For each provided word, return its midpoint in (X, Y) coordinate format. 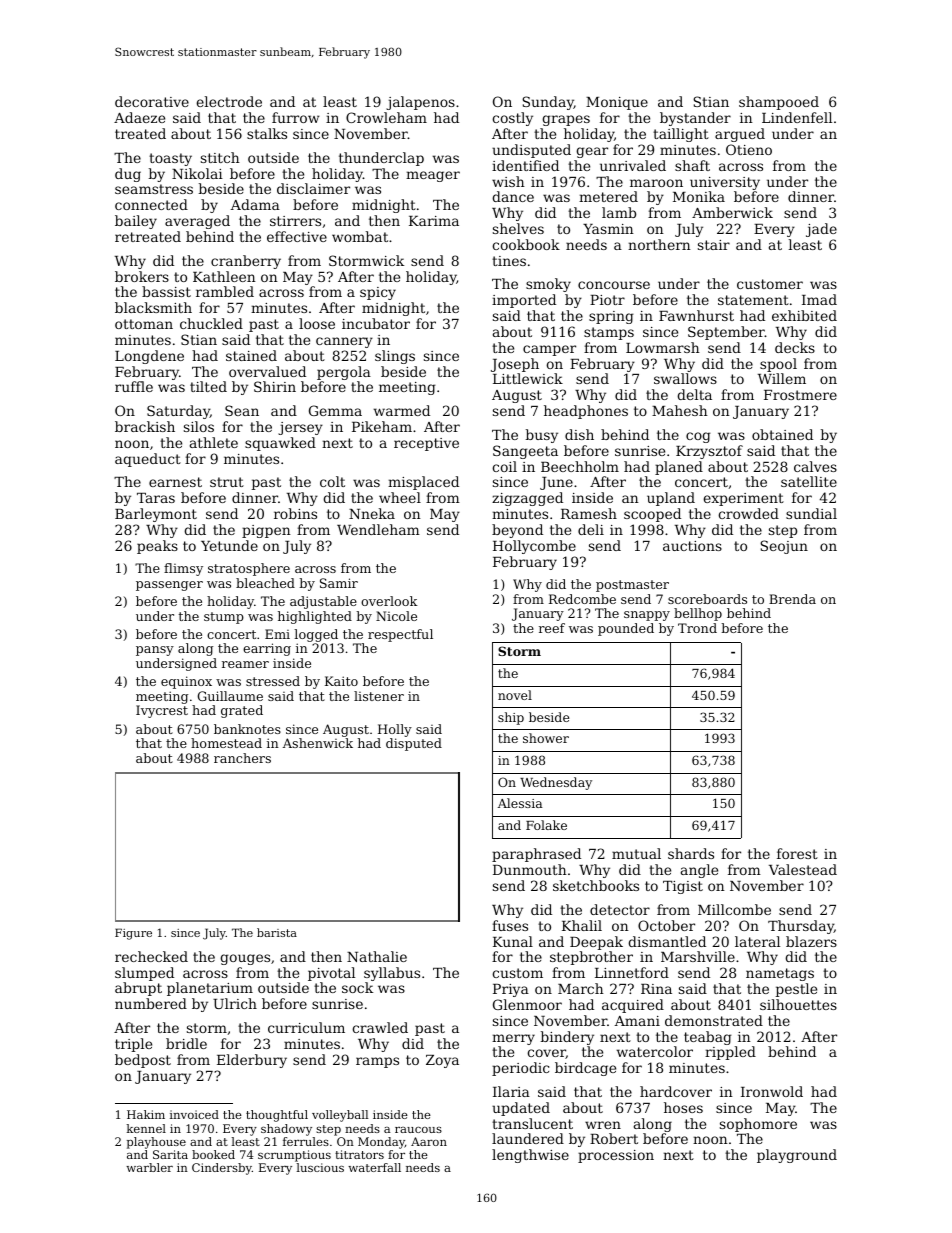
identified (525, 165)
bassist (166, 291)
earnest (175, 482)
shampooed (779, 103)
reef (552, 628)
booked (213, 1154)
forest (797, 853)
